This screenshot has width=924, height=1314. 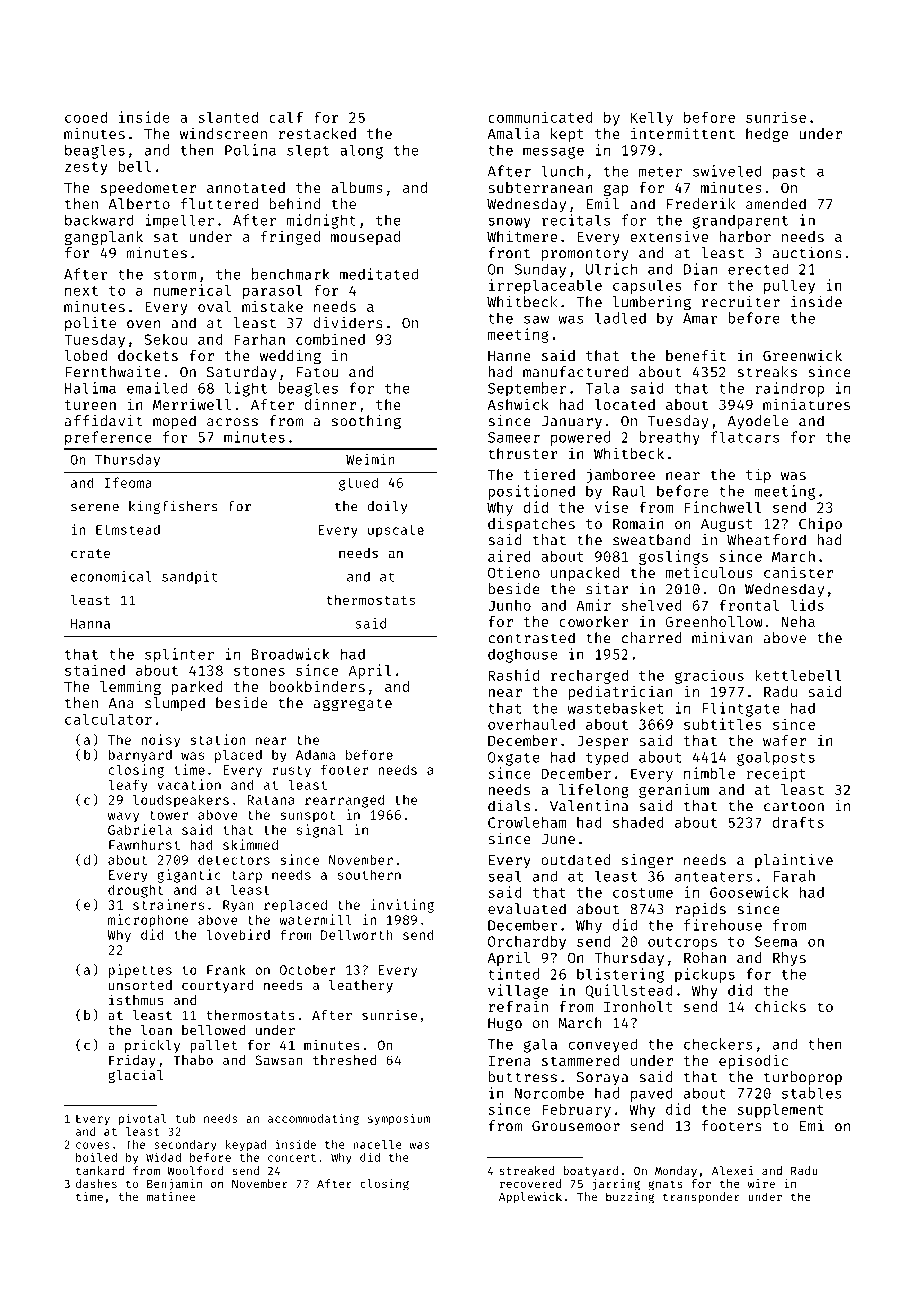 What do you see at coordinates (794, 861) in the screenshot?
I see `plaintive` at bounding box center [794, 861].
